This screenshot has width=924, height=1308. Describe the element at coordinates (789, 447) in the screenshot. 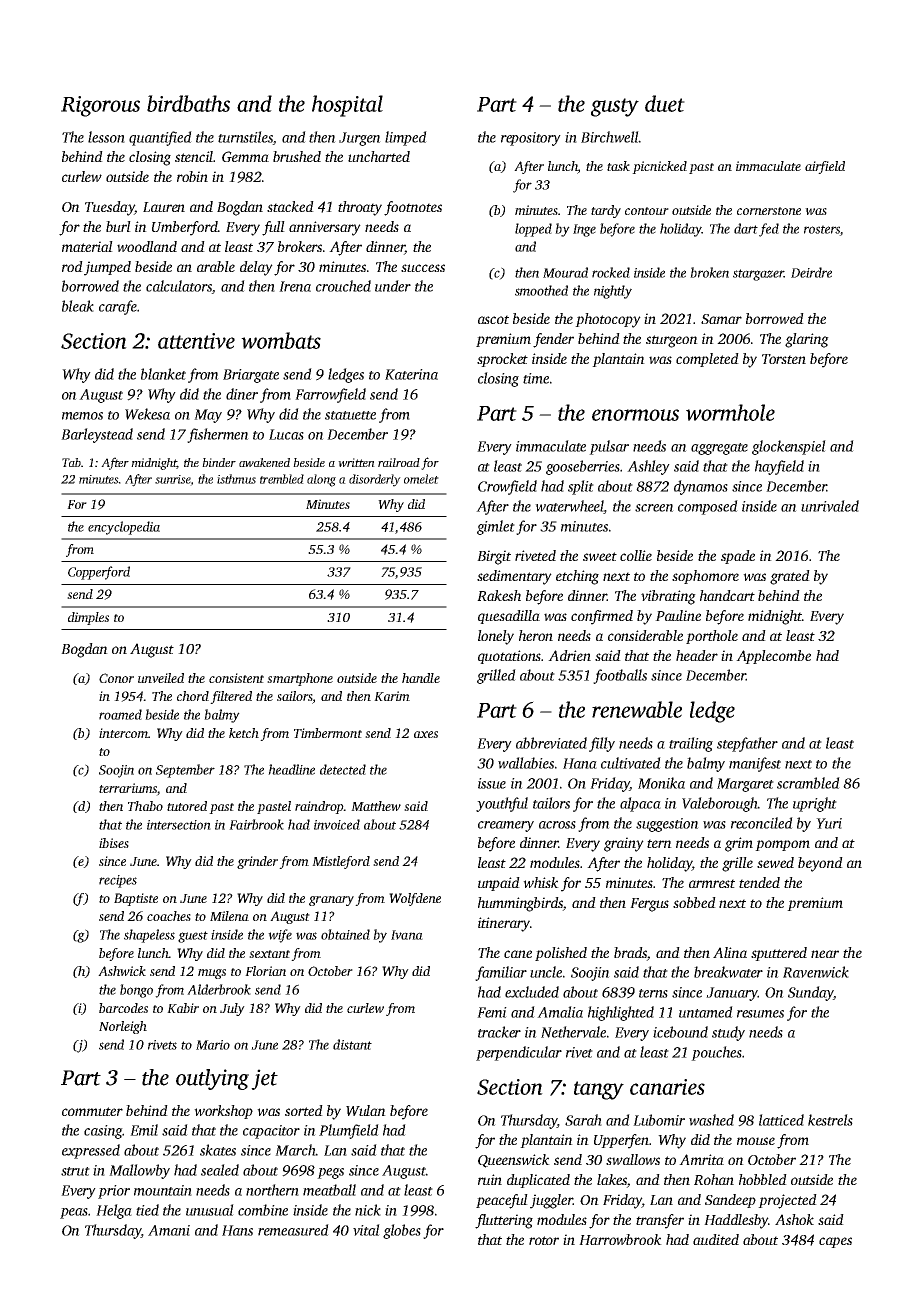

I see `glockenspiel` at that location.
